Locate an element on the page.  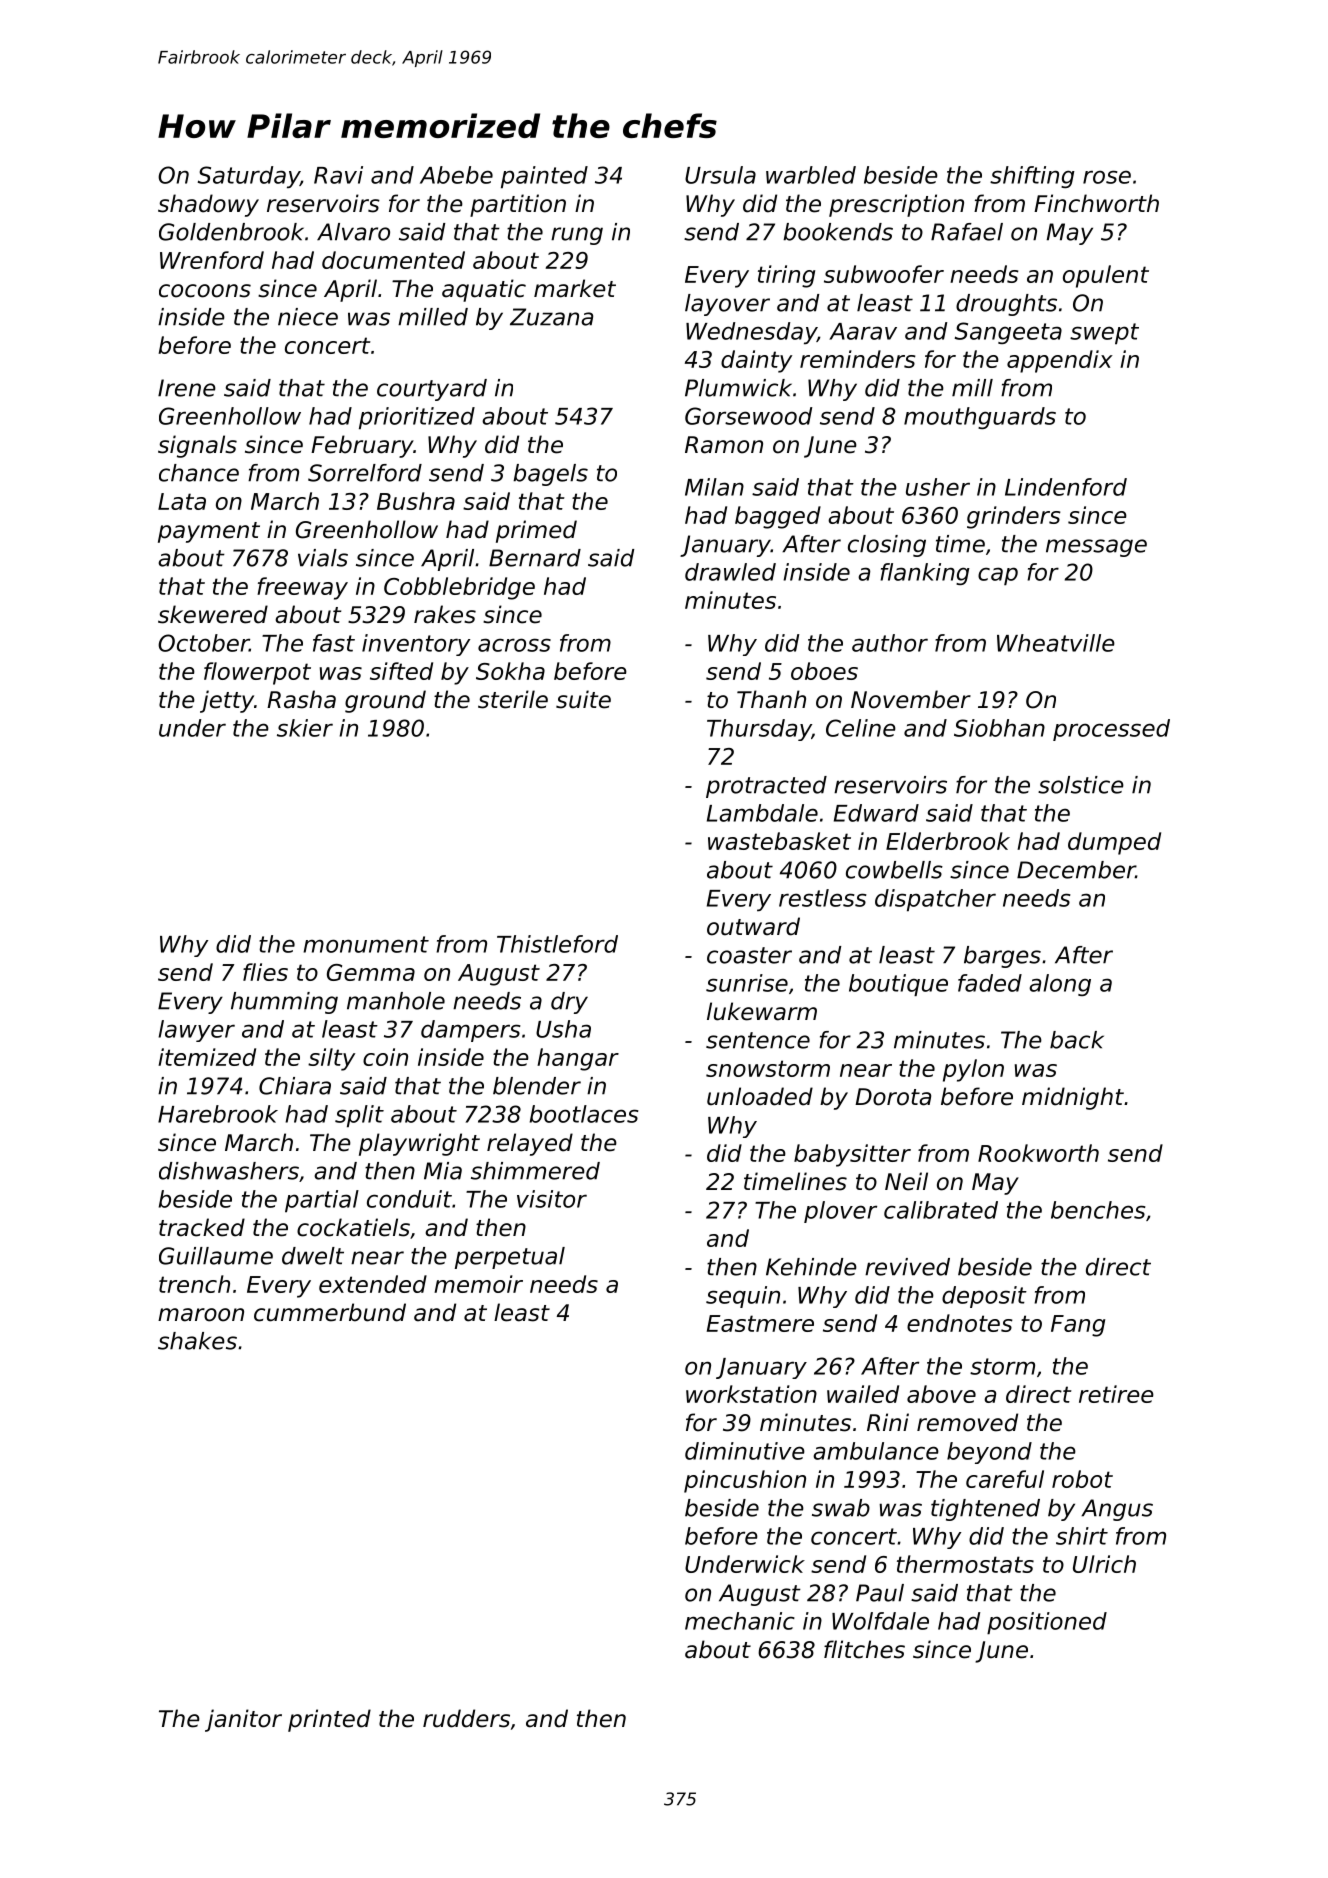
shifting is located at coordinates (1032, 177).
